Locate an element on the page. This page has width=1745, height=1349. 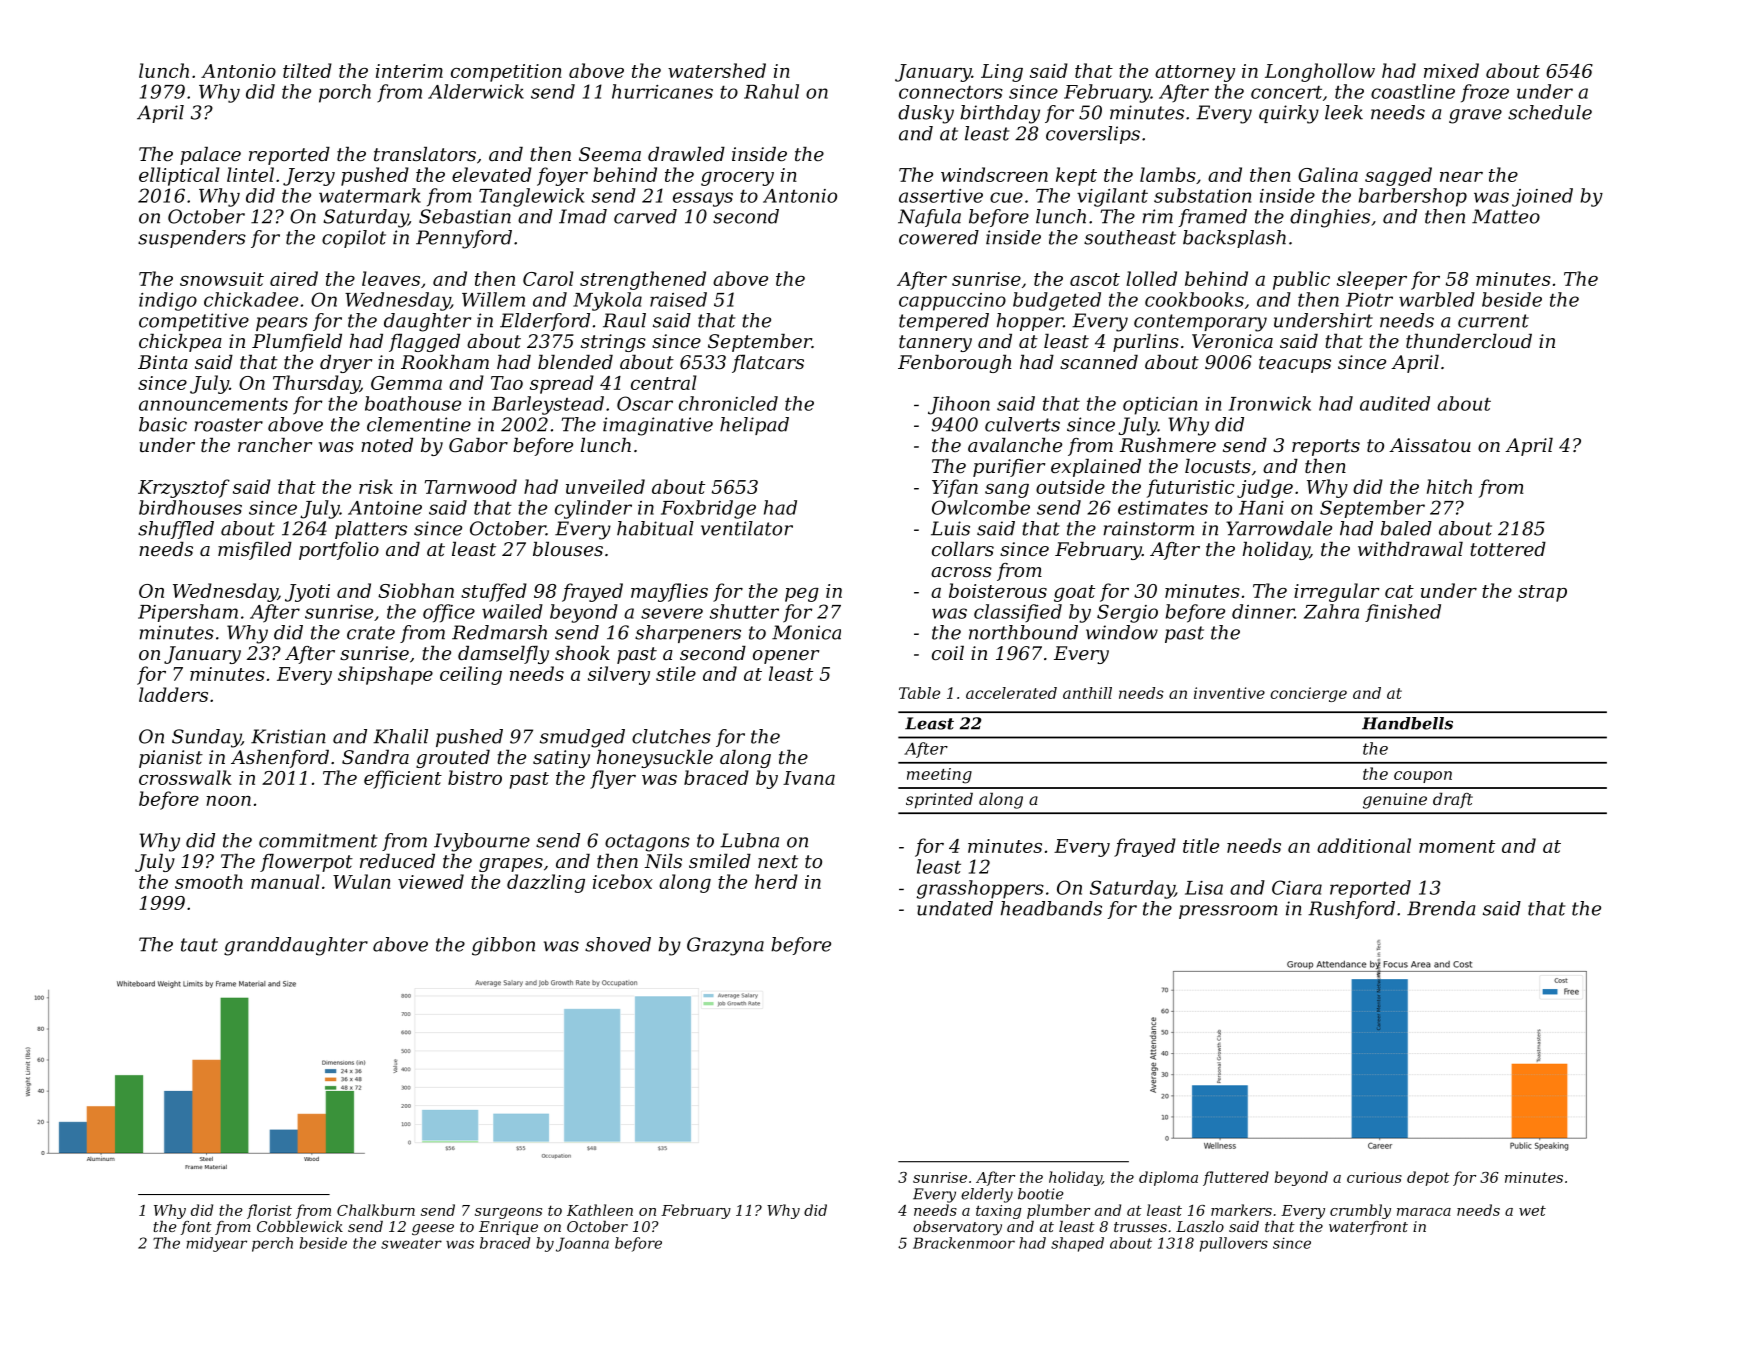
Chalkburn is located at coordinates (376, 1210).
